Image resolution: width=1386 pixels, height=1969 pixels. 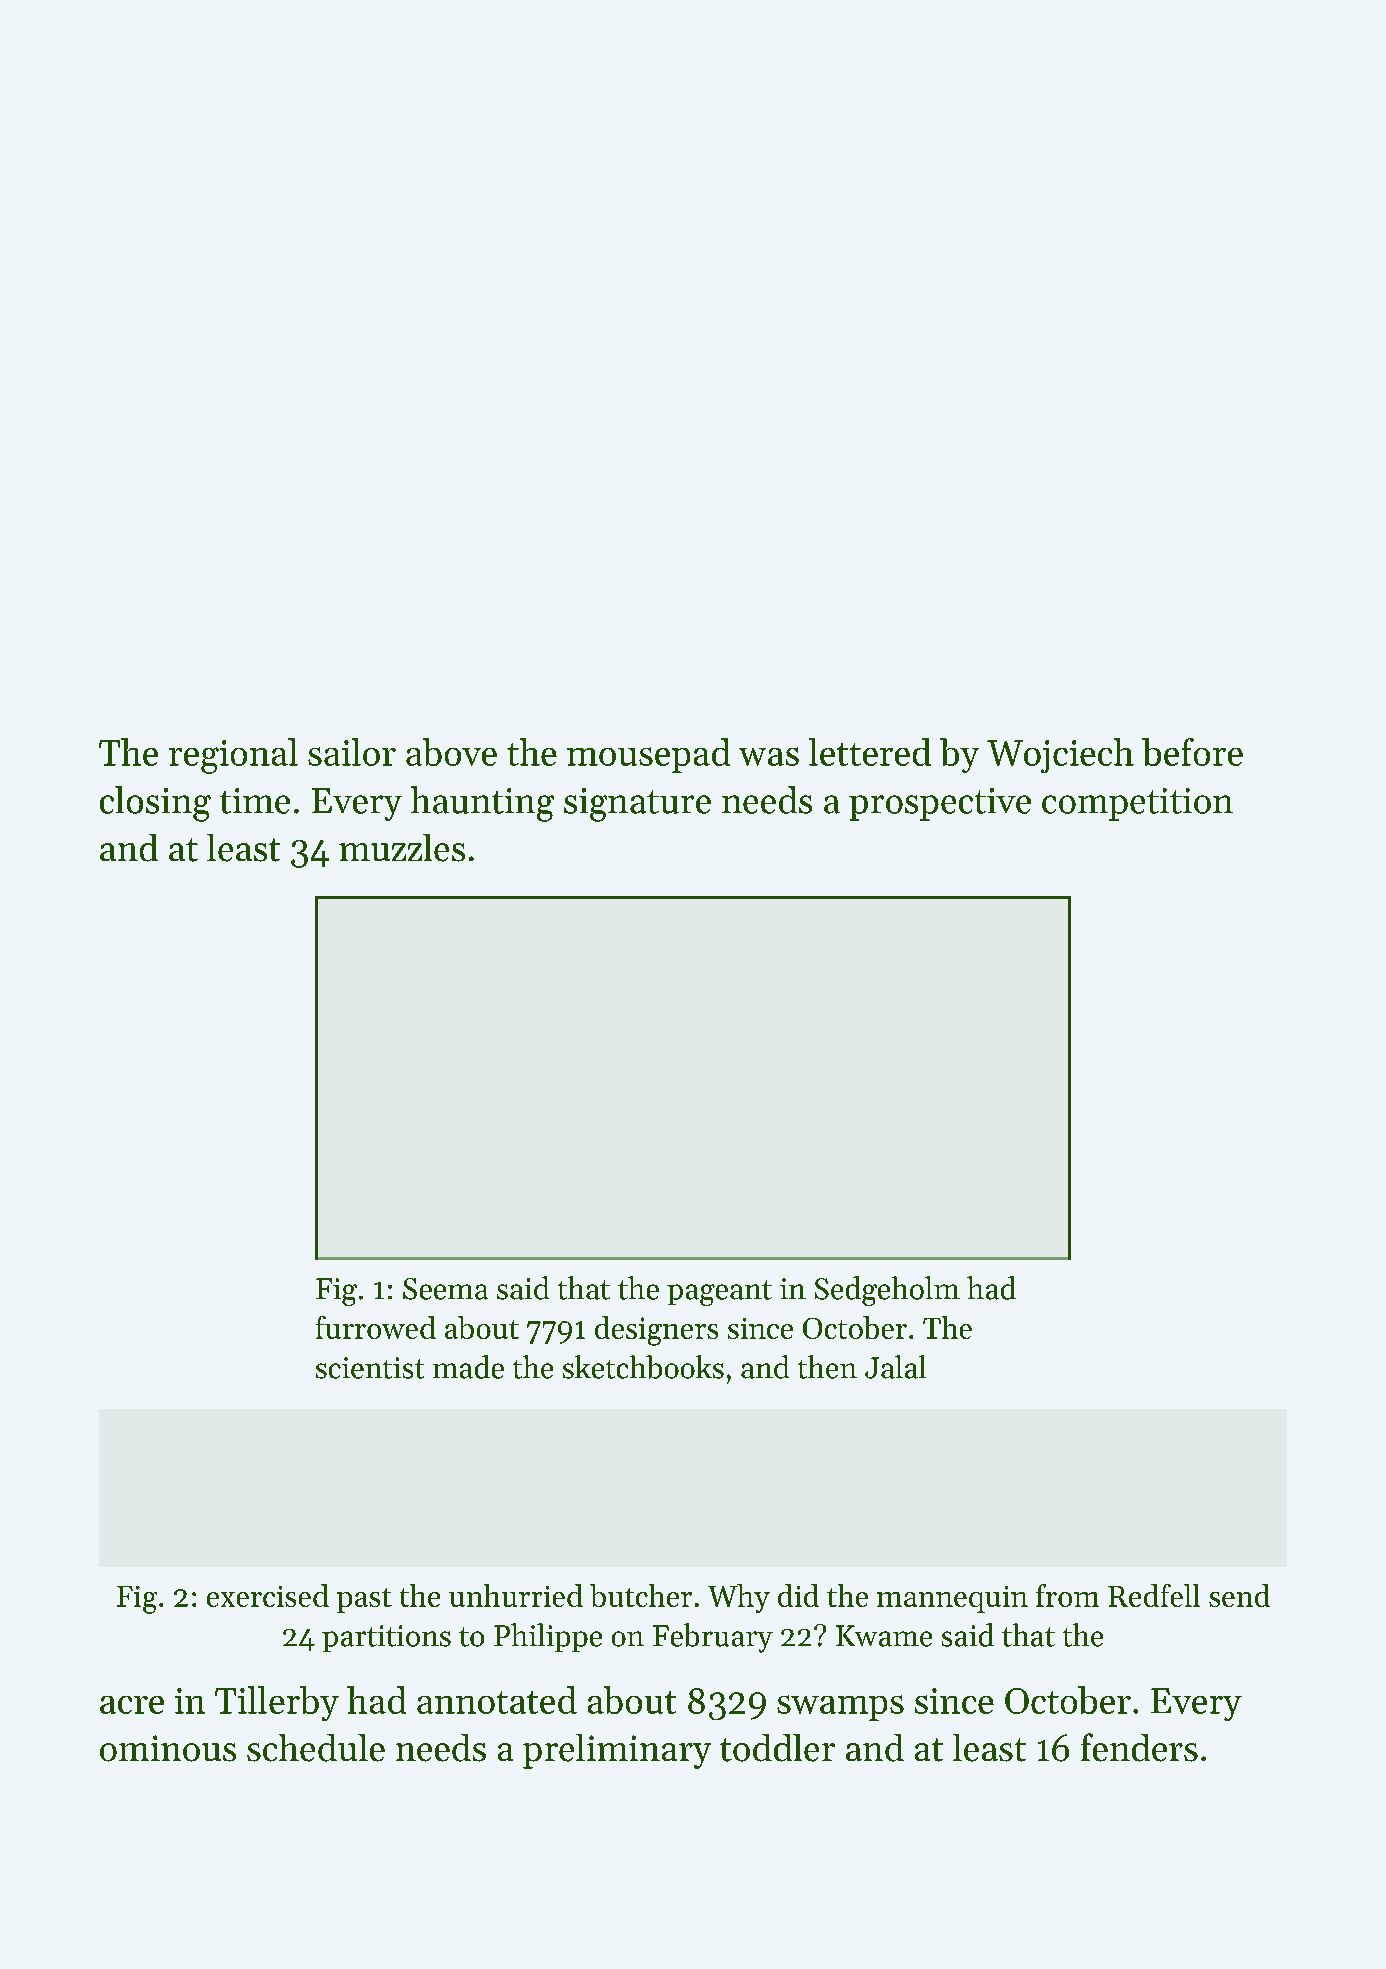 What do you see at coordinates (895, 1367) in the screenshot?
I see `Jalal` at bounding box center [895, 1367].
